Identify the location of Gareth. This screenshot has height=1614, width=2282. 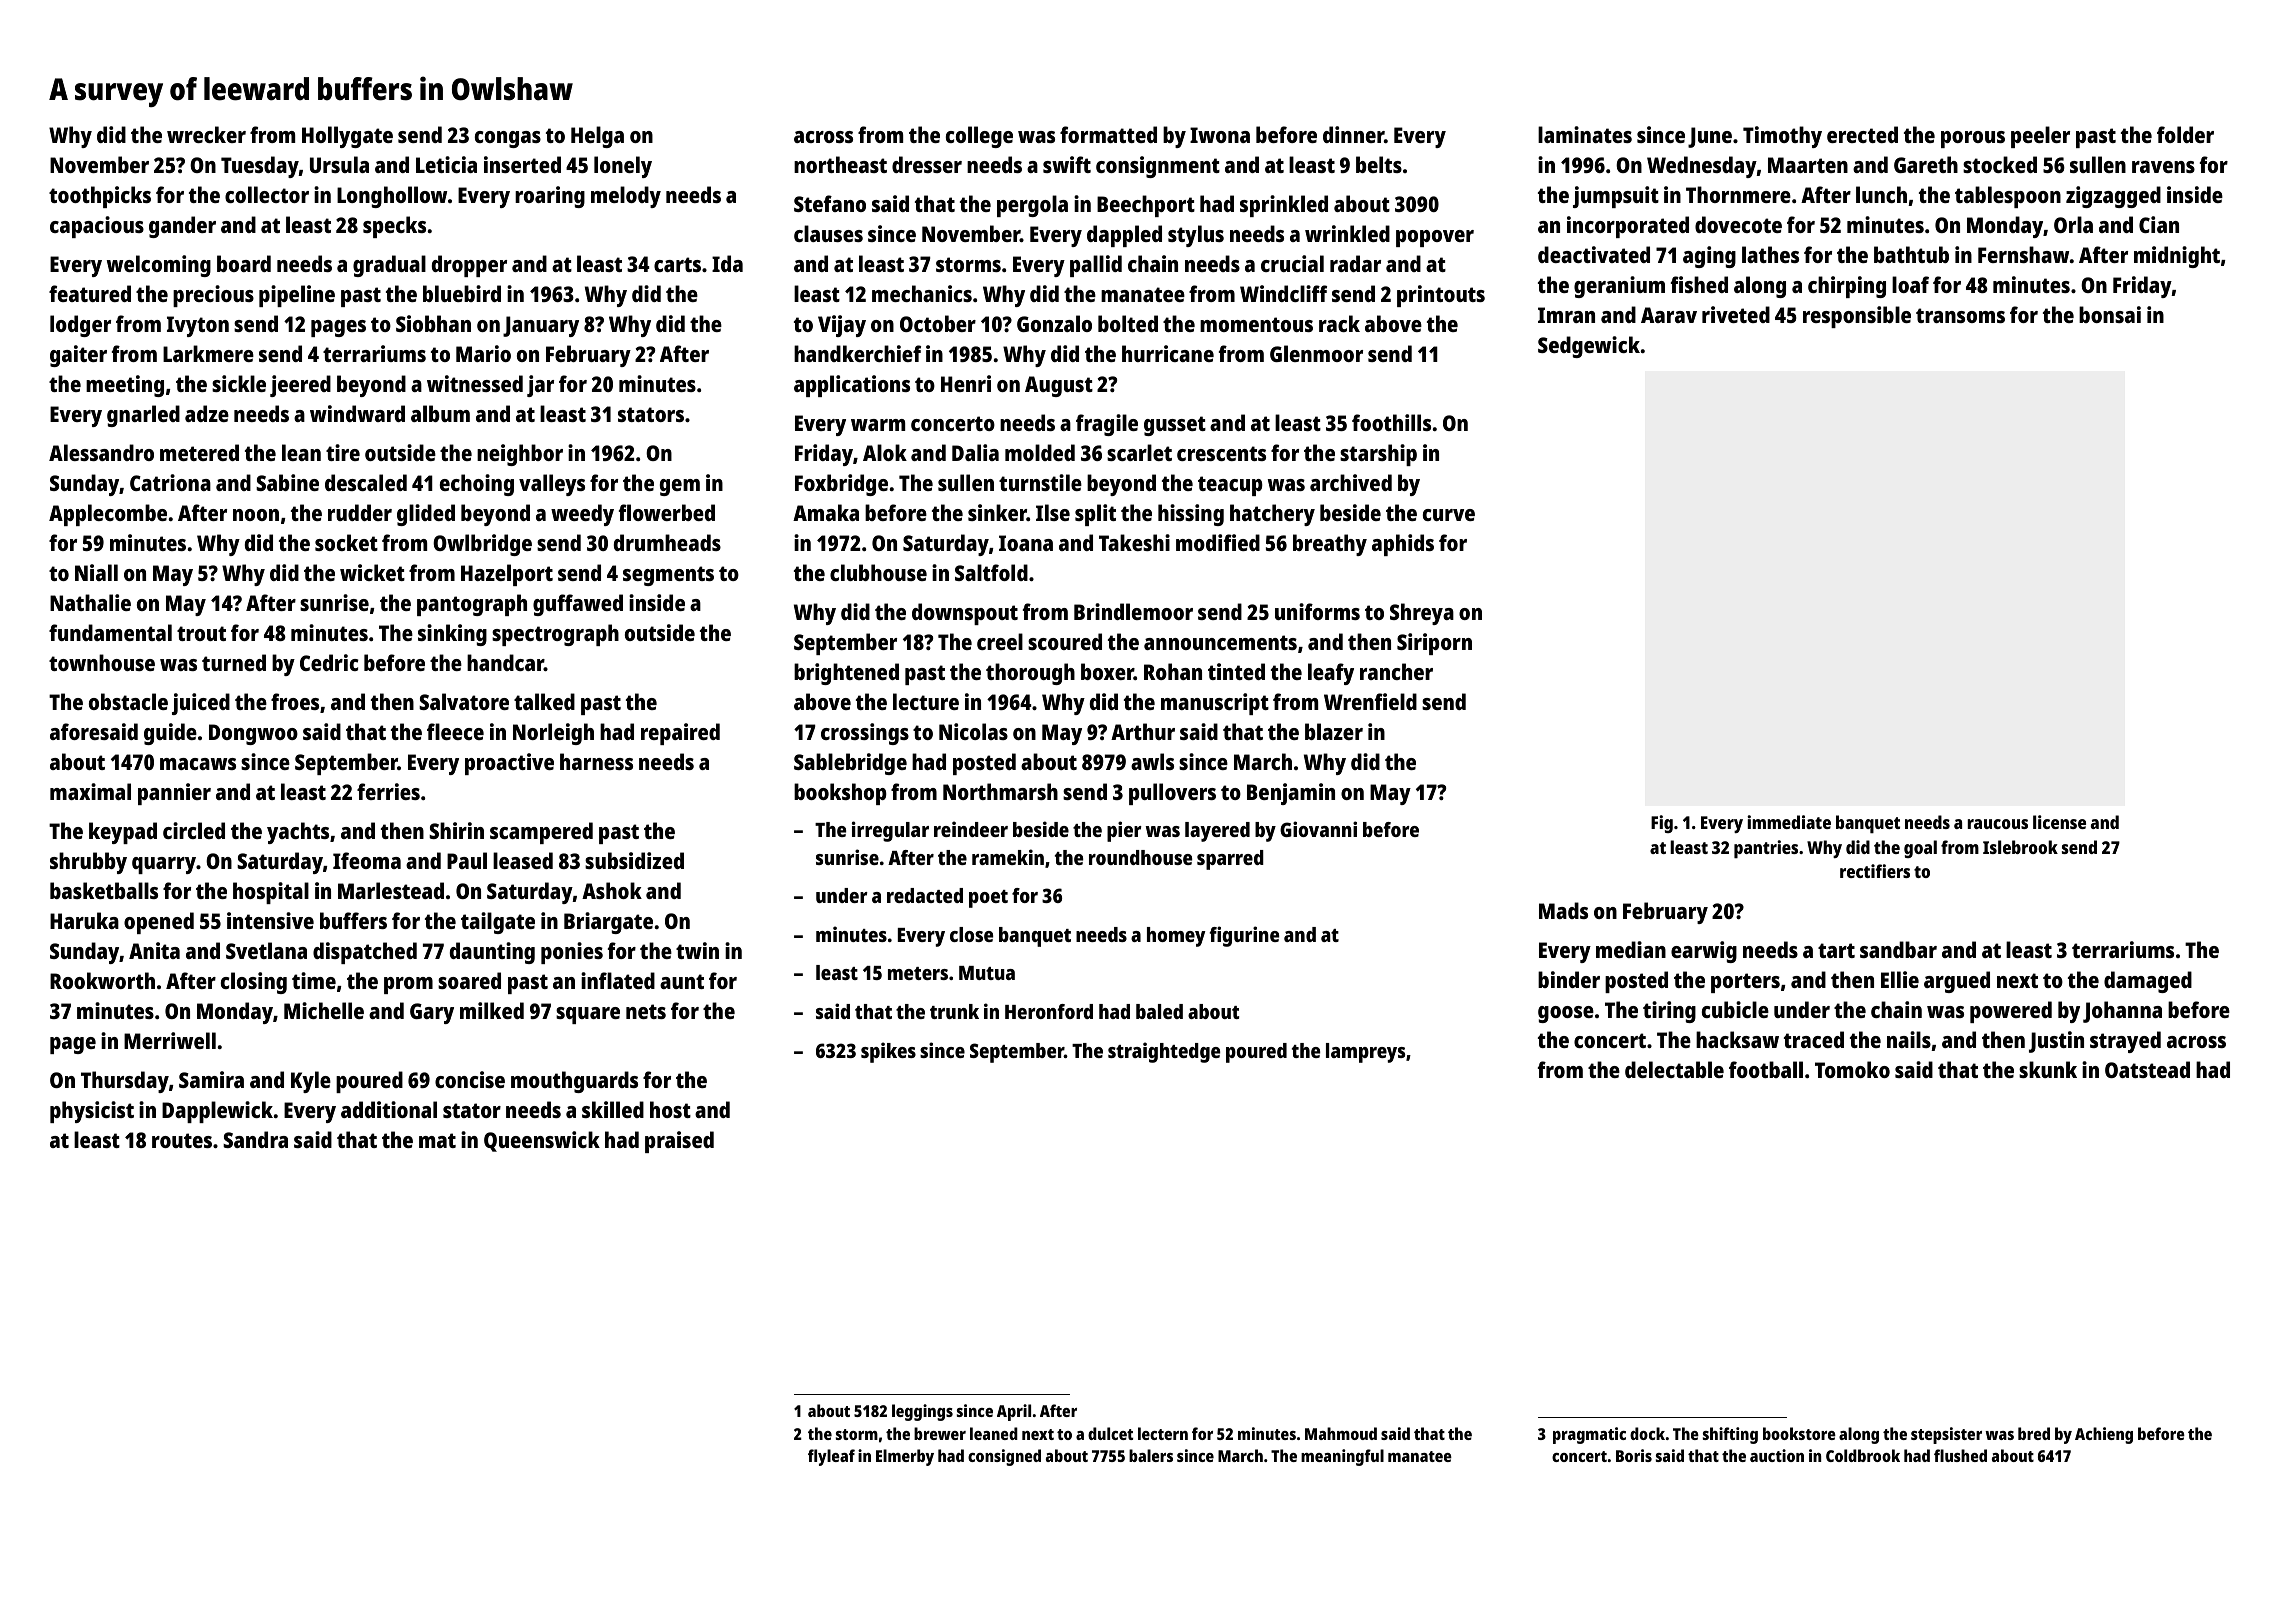
(1926, 164).
